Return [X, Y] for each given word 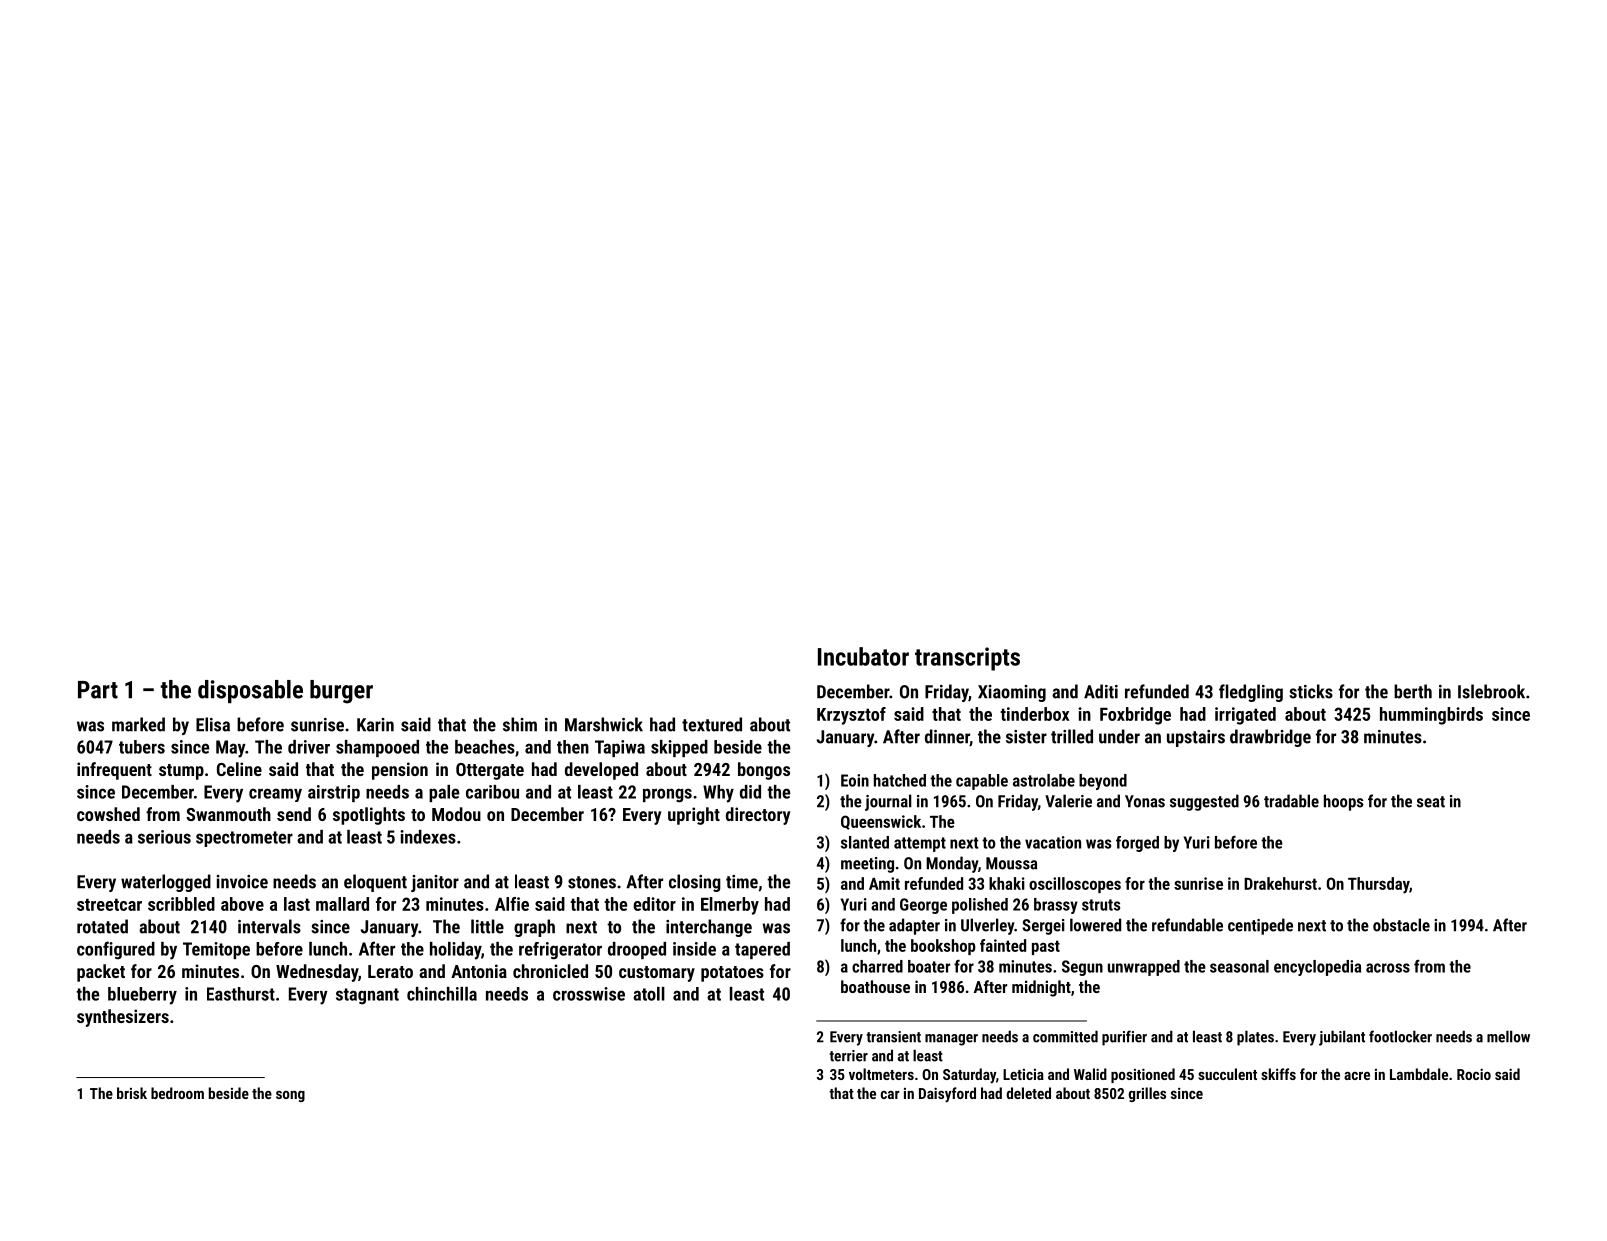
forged [1137, 844]
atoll [649, 994]
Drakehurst [1280, 883]
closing [695, 883]
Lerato [390, 971]
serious [164, 837]
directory [758, 816]
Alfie [512, 904]
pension [400, 771]
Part [98, 690]
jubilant [1342, 1038]
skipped [679, 748]
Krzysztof [851, 716]
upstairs [1196, 738]
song [290, 1096]
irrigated [1245, 716]
